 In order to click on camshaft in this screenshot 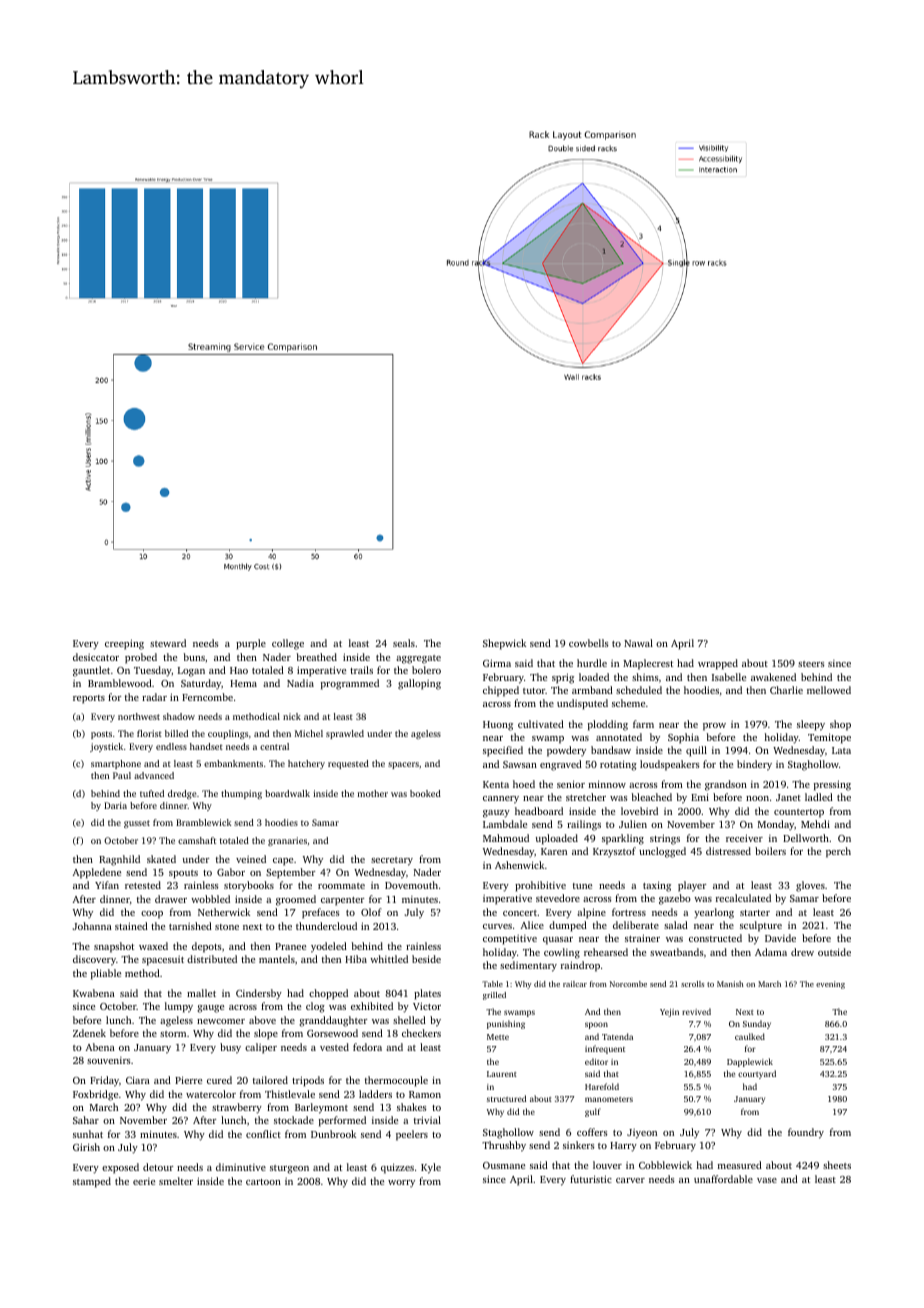, I will do `click(197, 840)`.
